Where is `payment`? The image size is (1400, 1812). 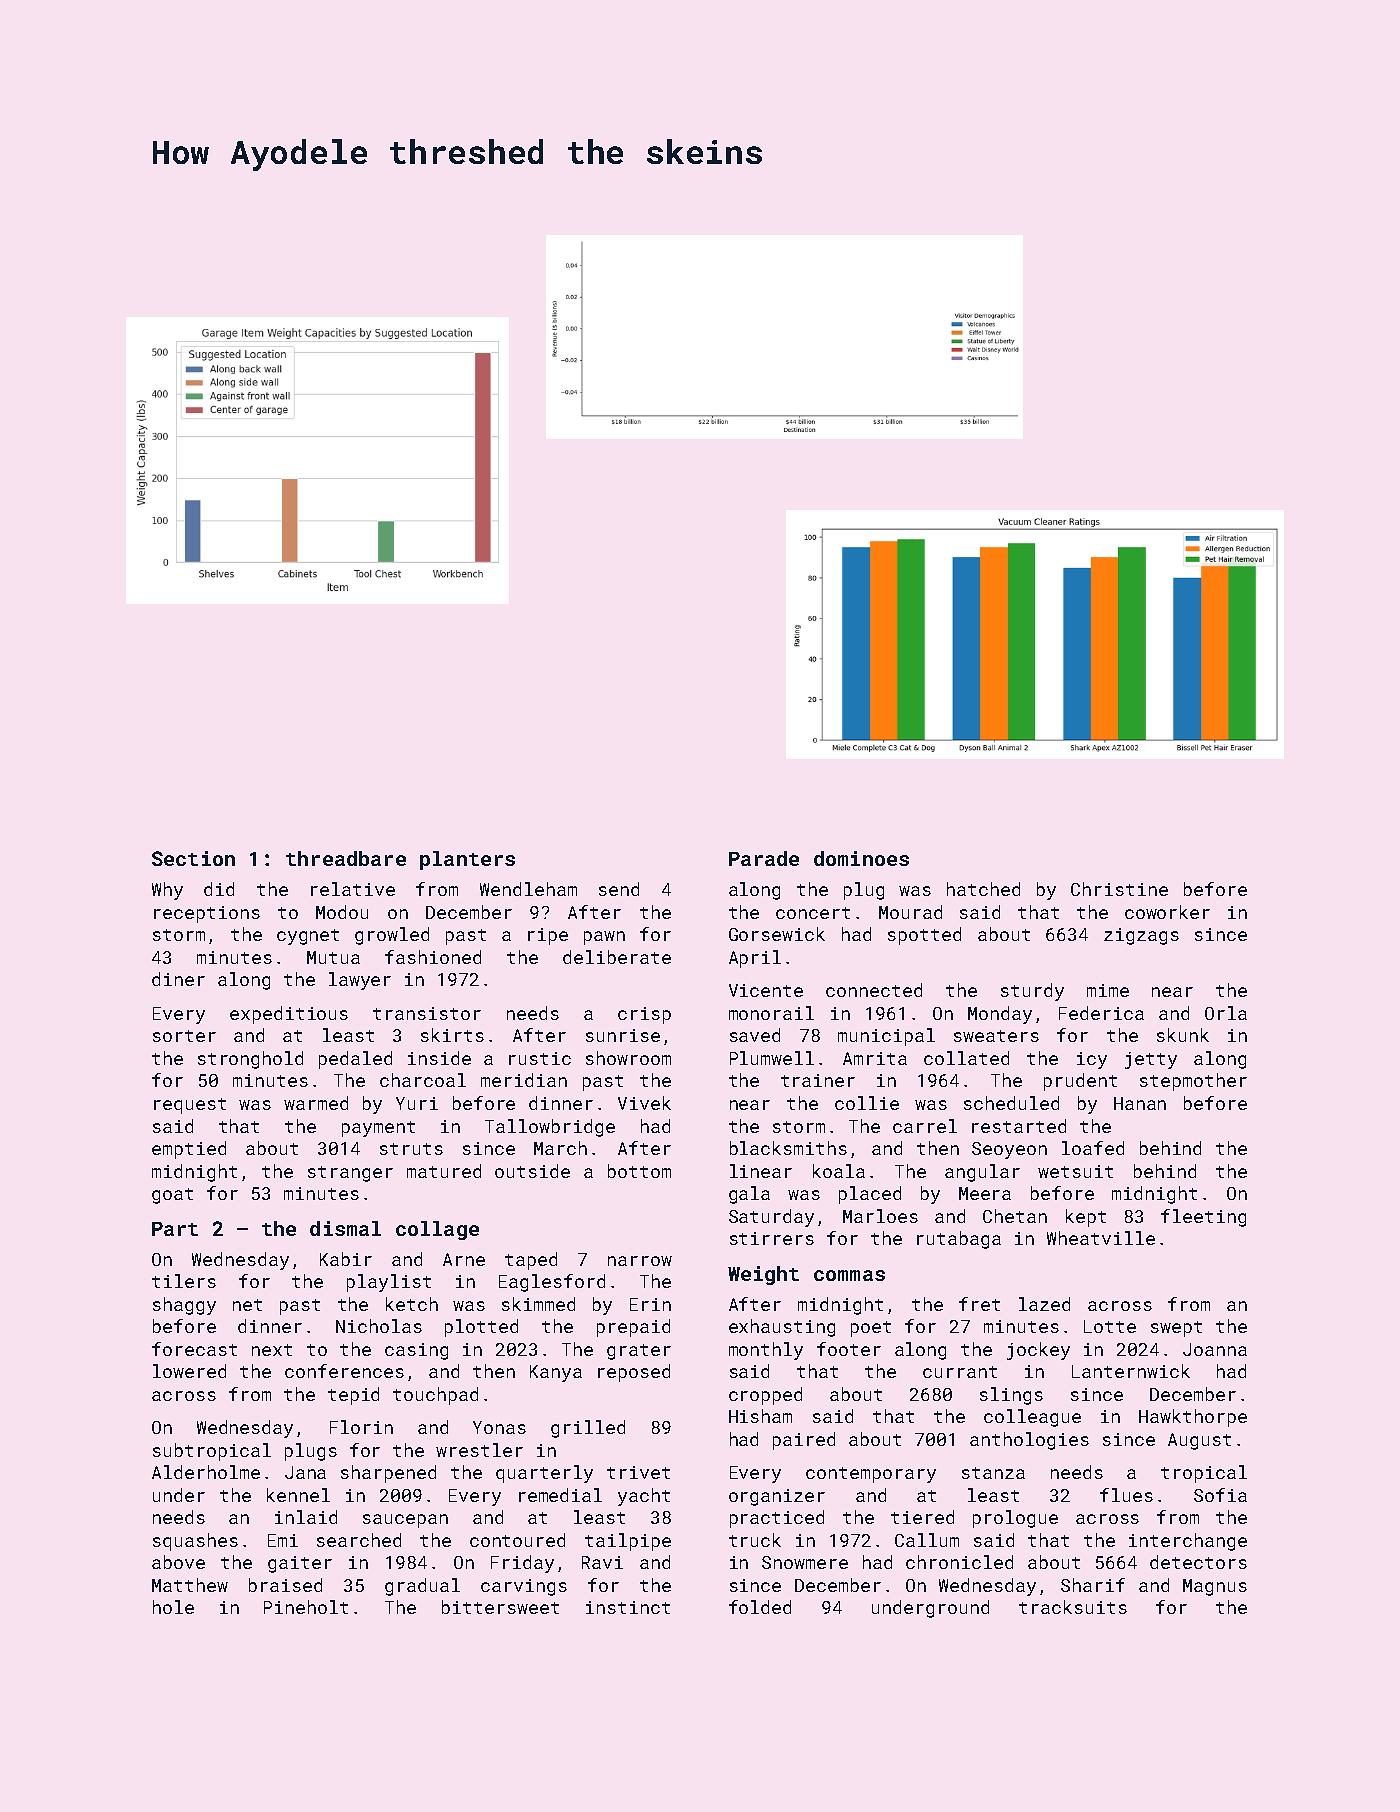 payment is located at coordinates (378, 1129).
